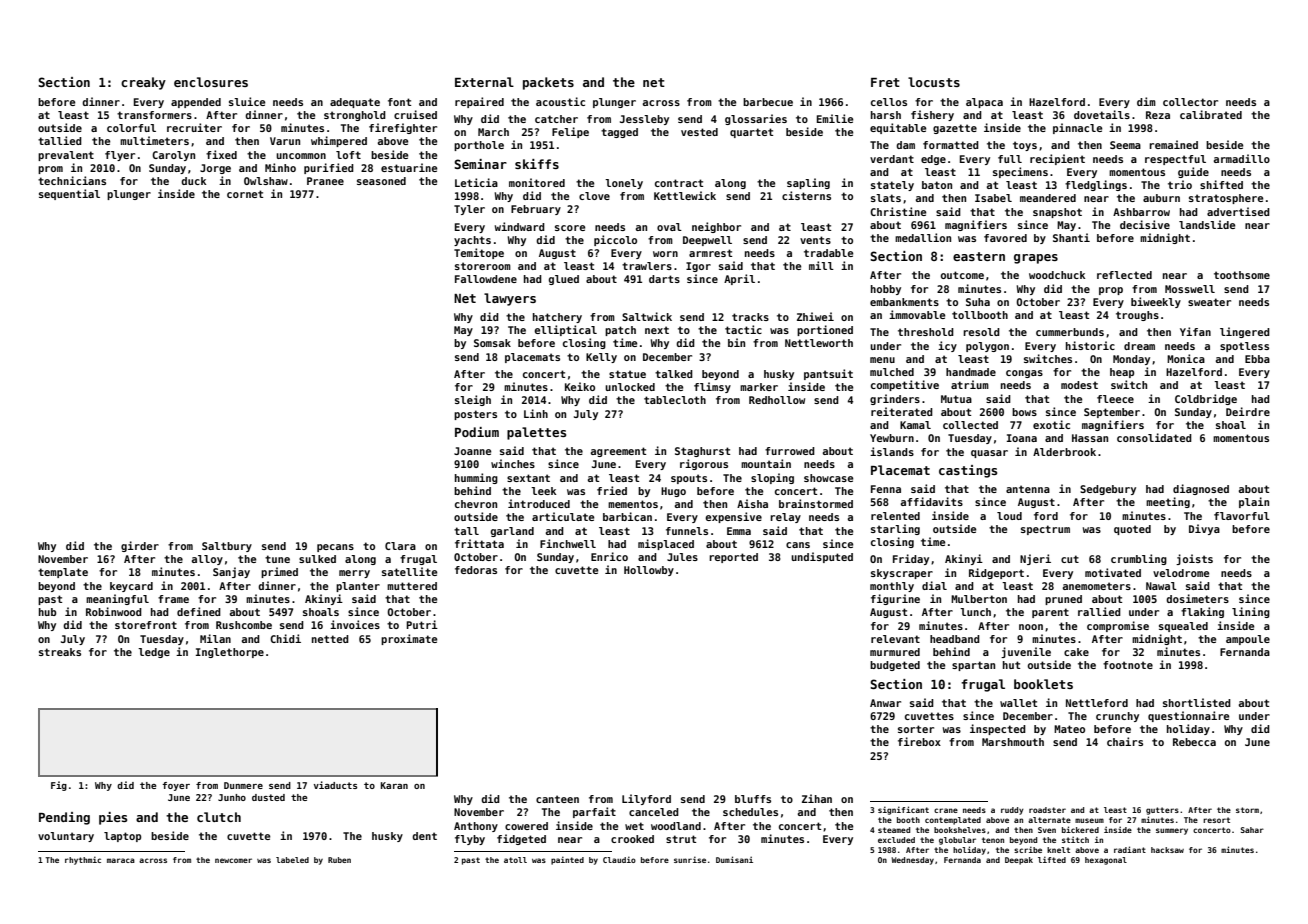 The height and width of the screenshot is (924, 1308). I want to click on velodrome, so click(1181, 573).
